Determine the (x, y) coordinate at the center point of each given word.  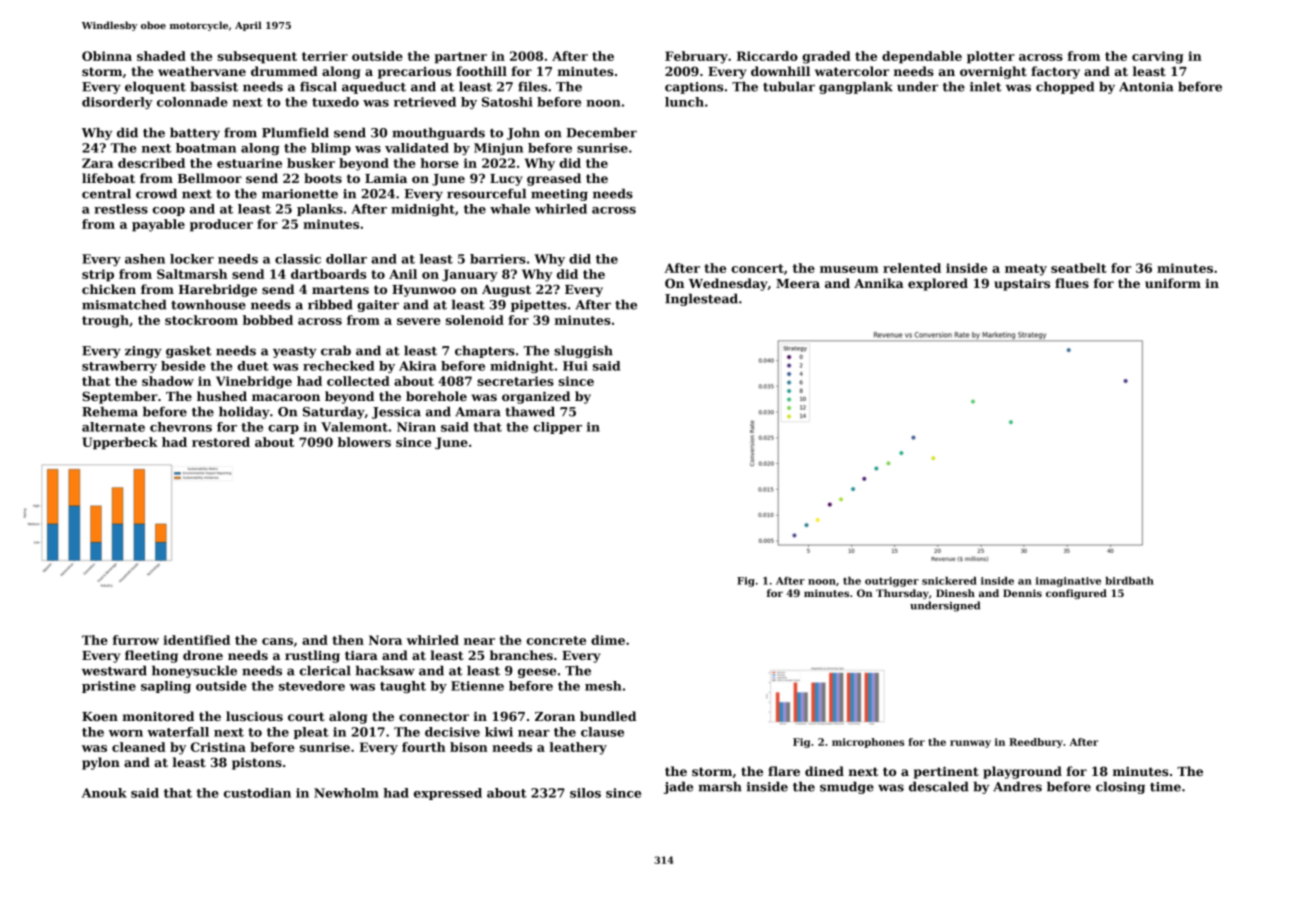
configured (1076, 594)
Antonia (1146, 87)
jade (678, 787)
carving (1158, 57)
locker (192, 259)
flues (1072, 283)
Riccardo (767, 56)
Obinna (107, 56)
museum (849, 269)
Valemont (354, 427)
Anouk (104, 793)
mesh (603, 686)
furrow (136, 640)
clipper (557, 428)
